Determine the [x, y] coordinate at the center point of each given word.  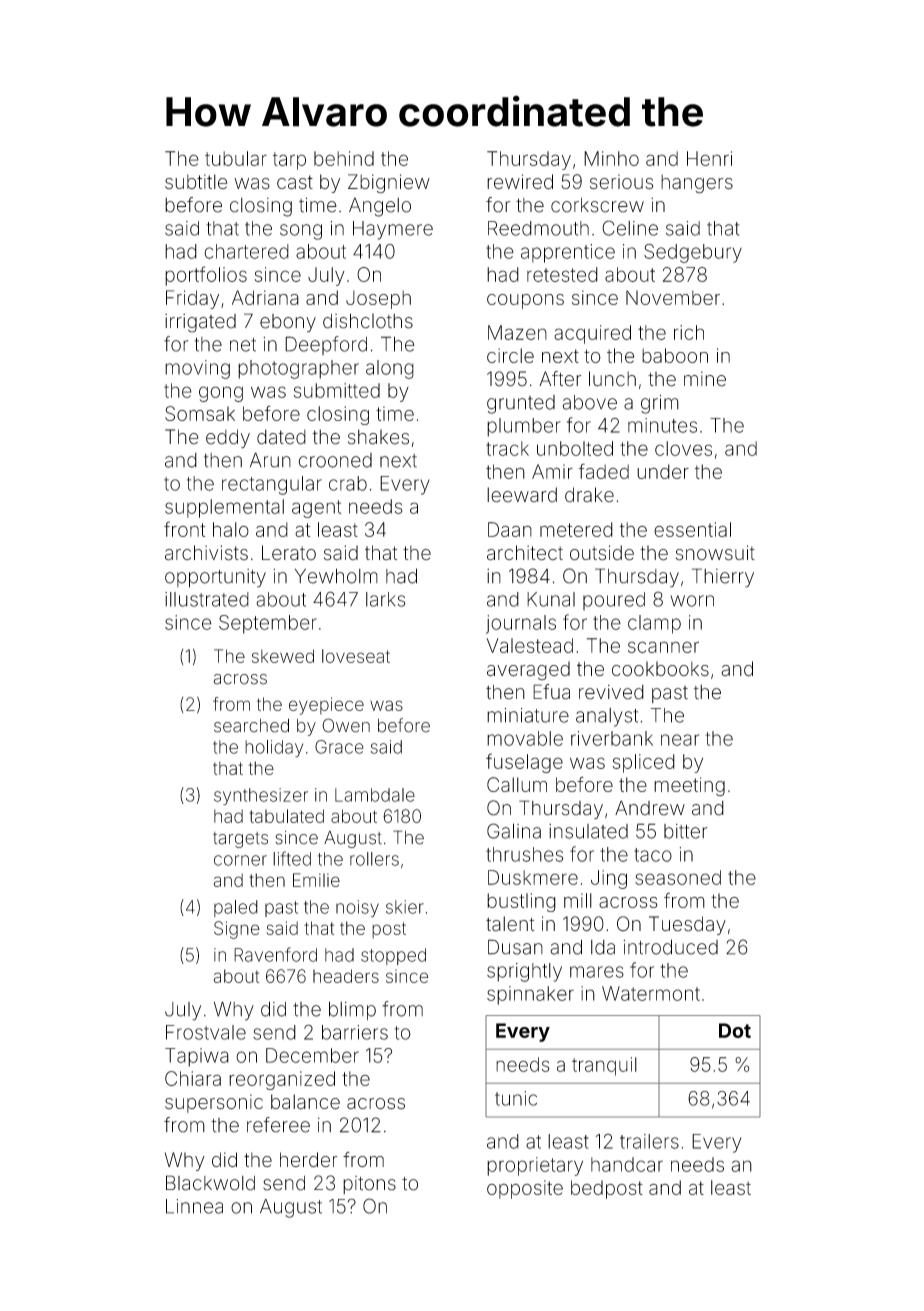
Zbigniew [389, 184]
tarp [289, 161]
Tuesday [687, 925]
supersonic [214, 1103]
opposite [525, 1189]
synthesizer [261, 797]
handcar [627, 1164]
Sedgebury [693, 253]
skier [405, 907]
